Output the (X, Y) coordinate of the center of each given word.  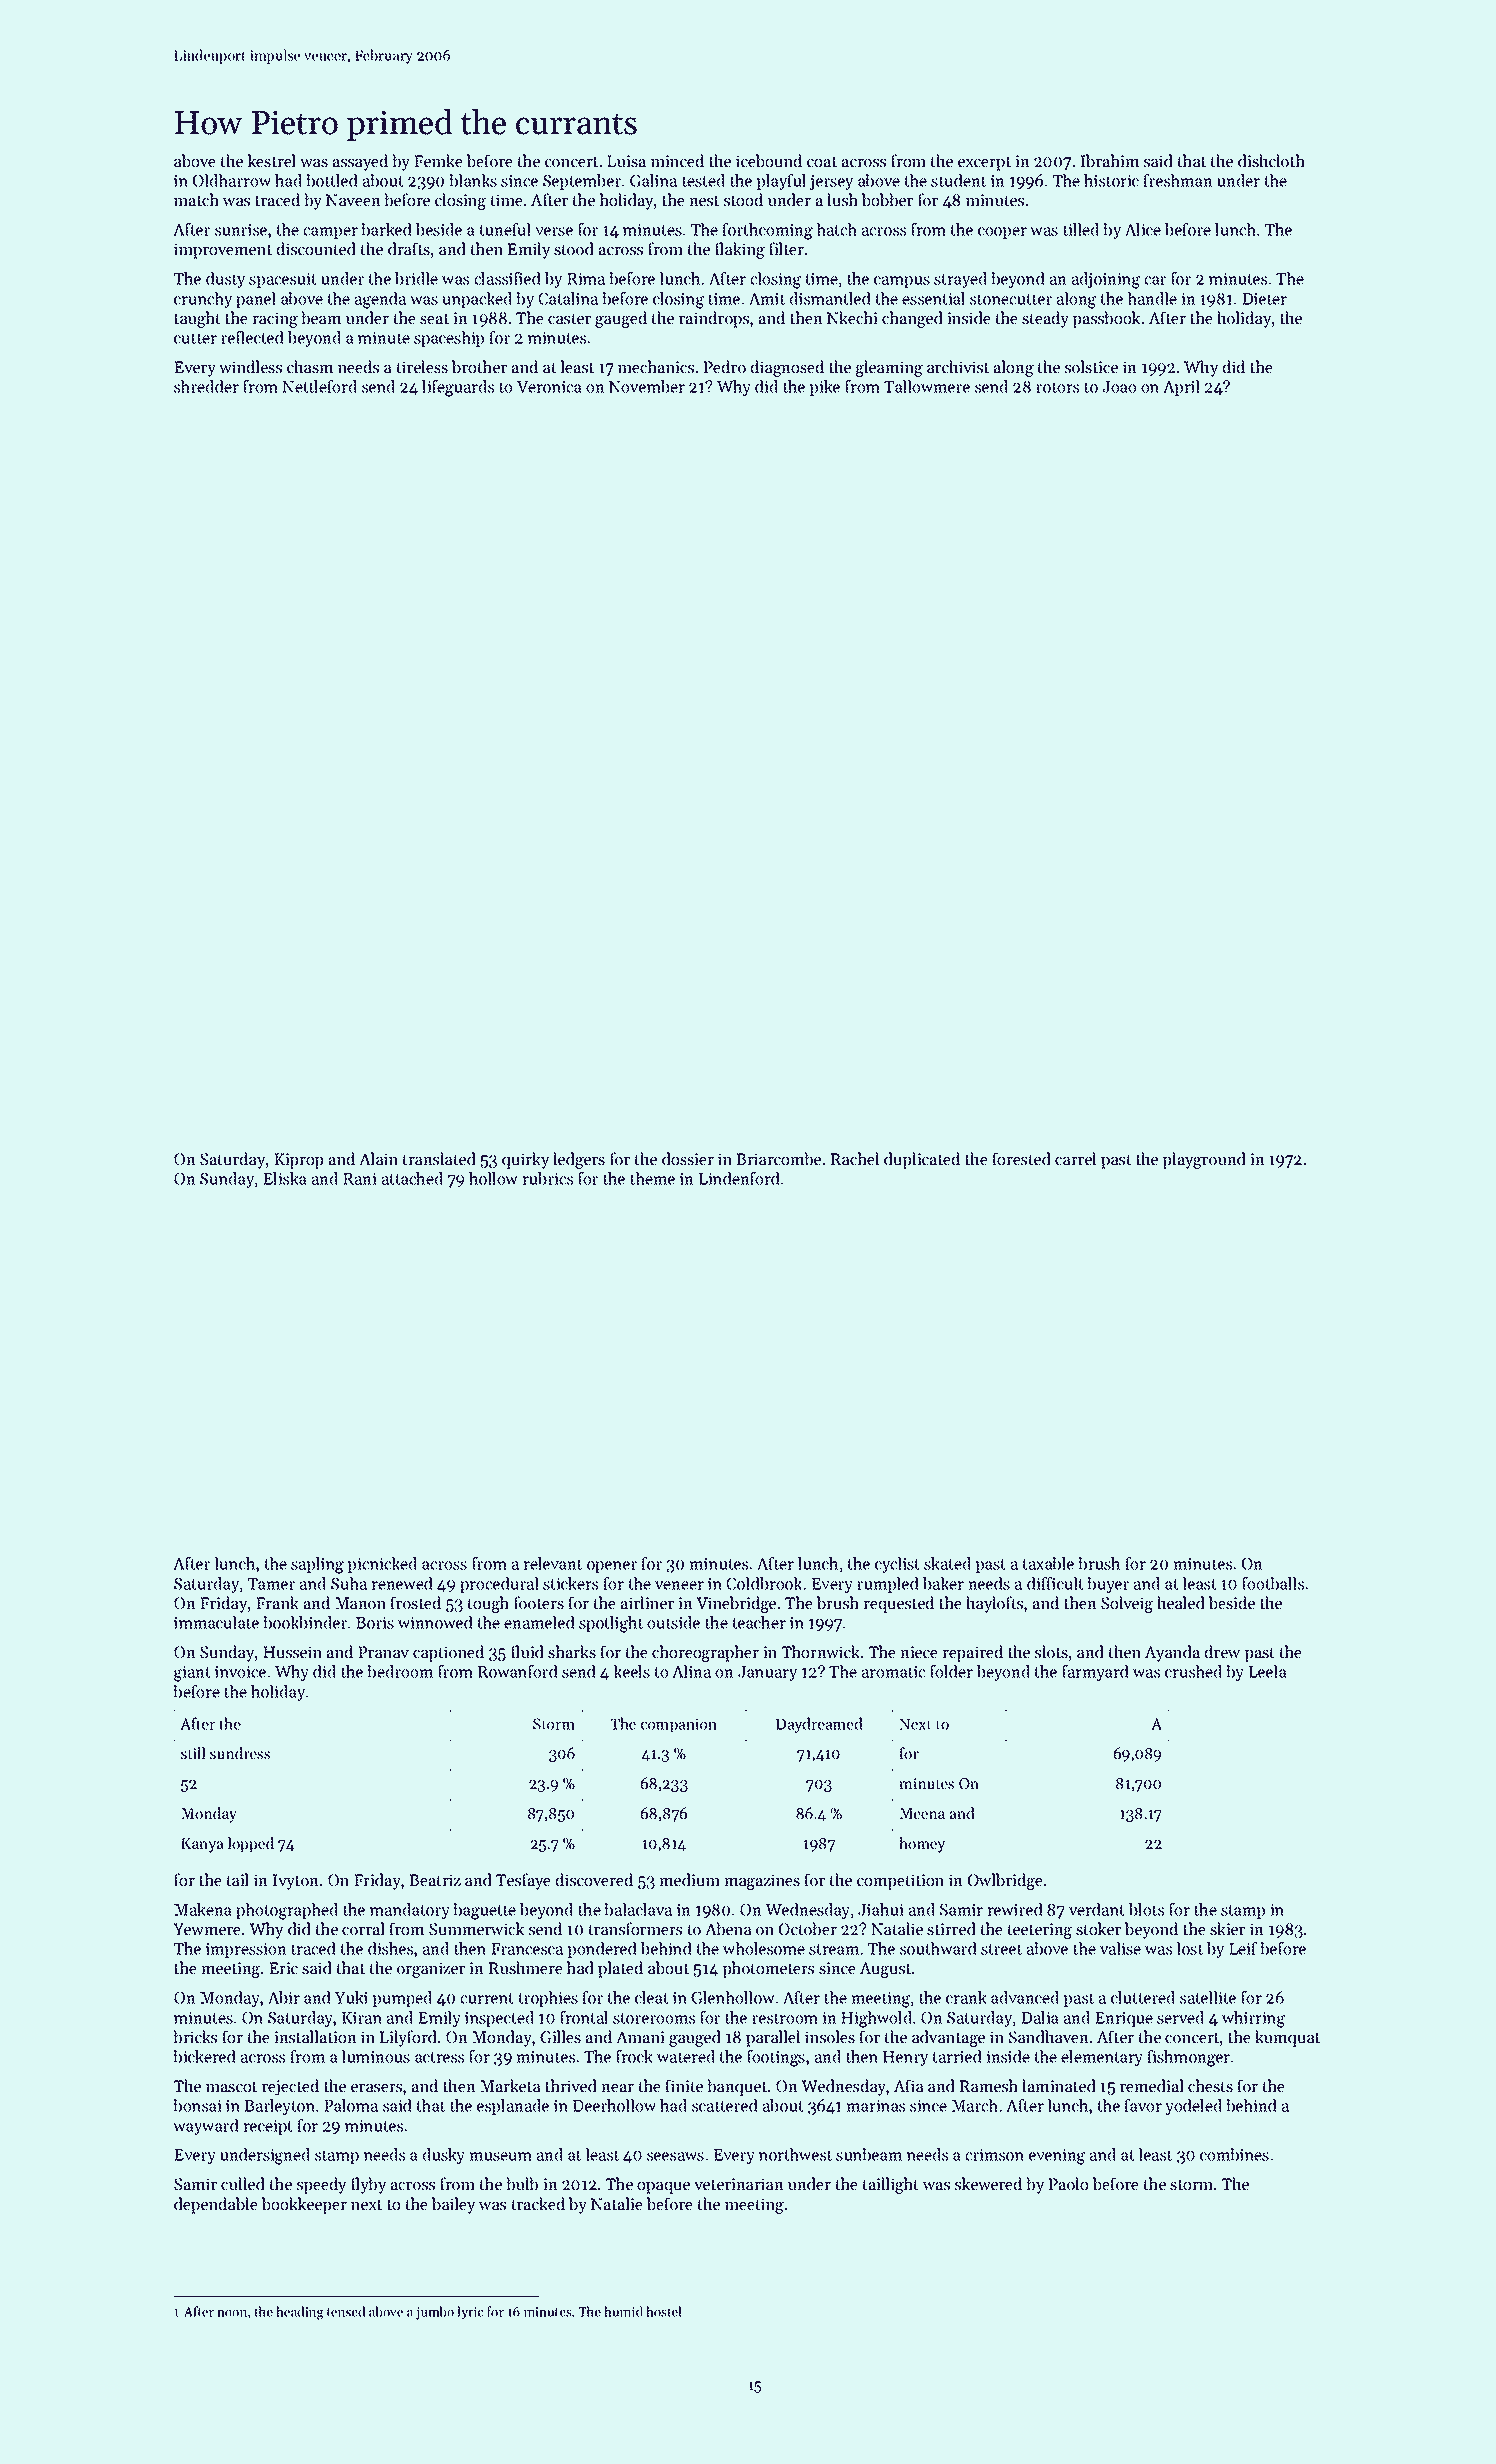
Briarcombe (778, 1158)
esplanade (513, 2107)
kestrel (271, 160)
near (617, 2088)
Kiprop (298, 1161)
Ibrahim (1109, 160)
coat (822, 162)
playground (1204, 1160)
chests (1210, 2085)
